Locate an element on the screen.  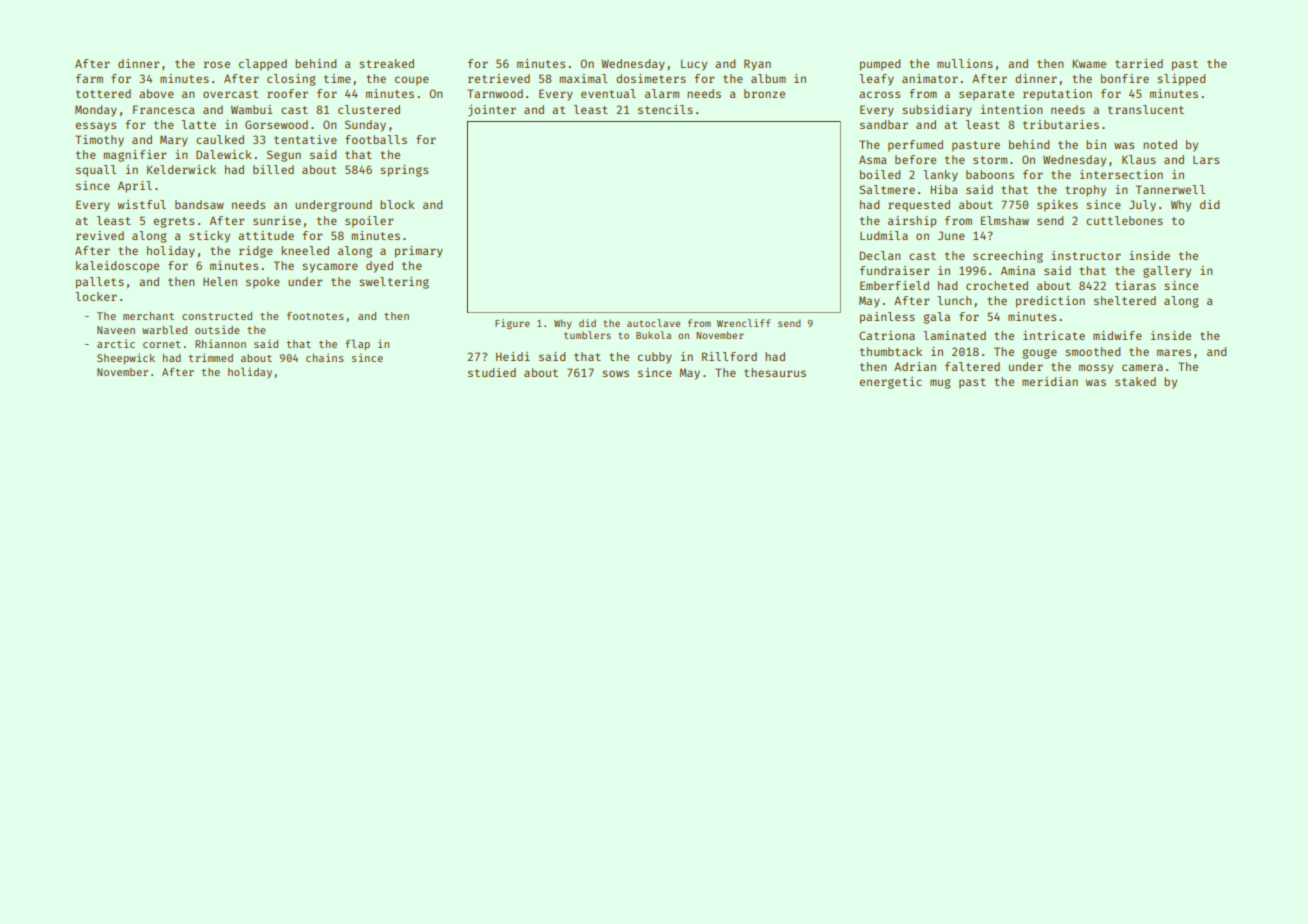
Sheepwick is located at coordinates (126, 358).
